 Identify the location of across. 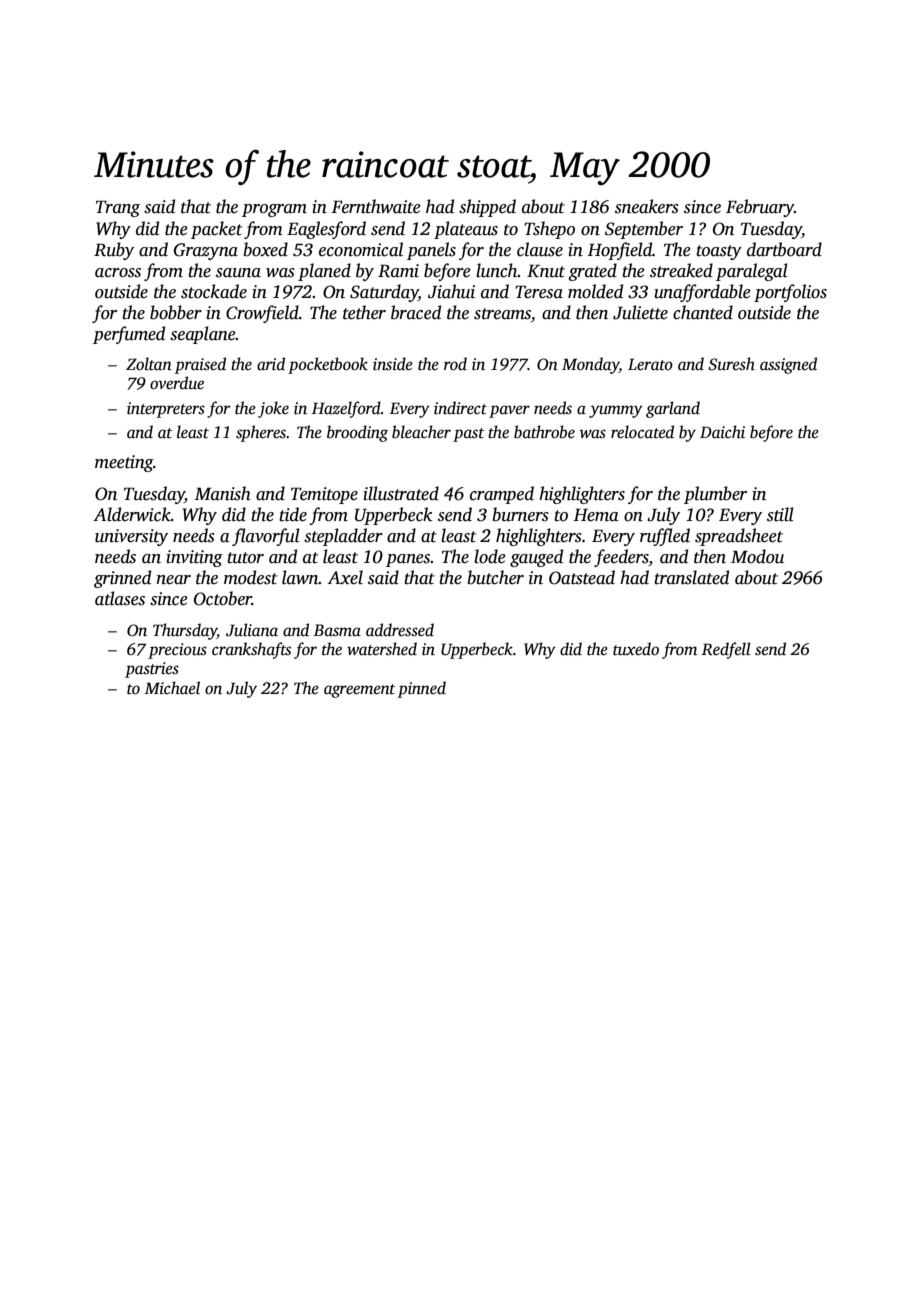
(118, 273).
